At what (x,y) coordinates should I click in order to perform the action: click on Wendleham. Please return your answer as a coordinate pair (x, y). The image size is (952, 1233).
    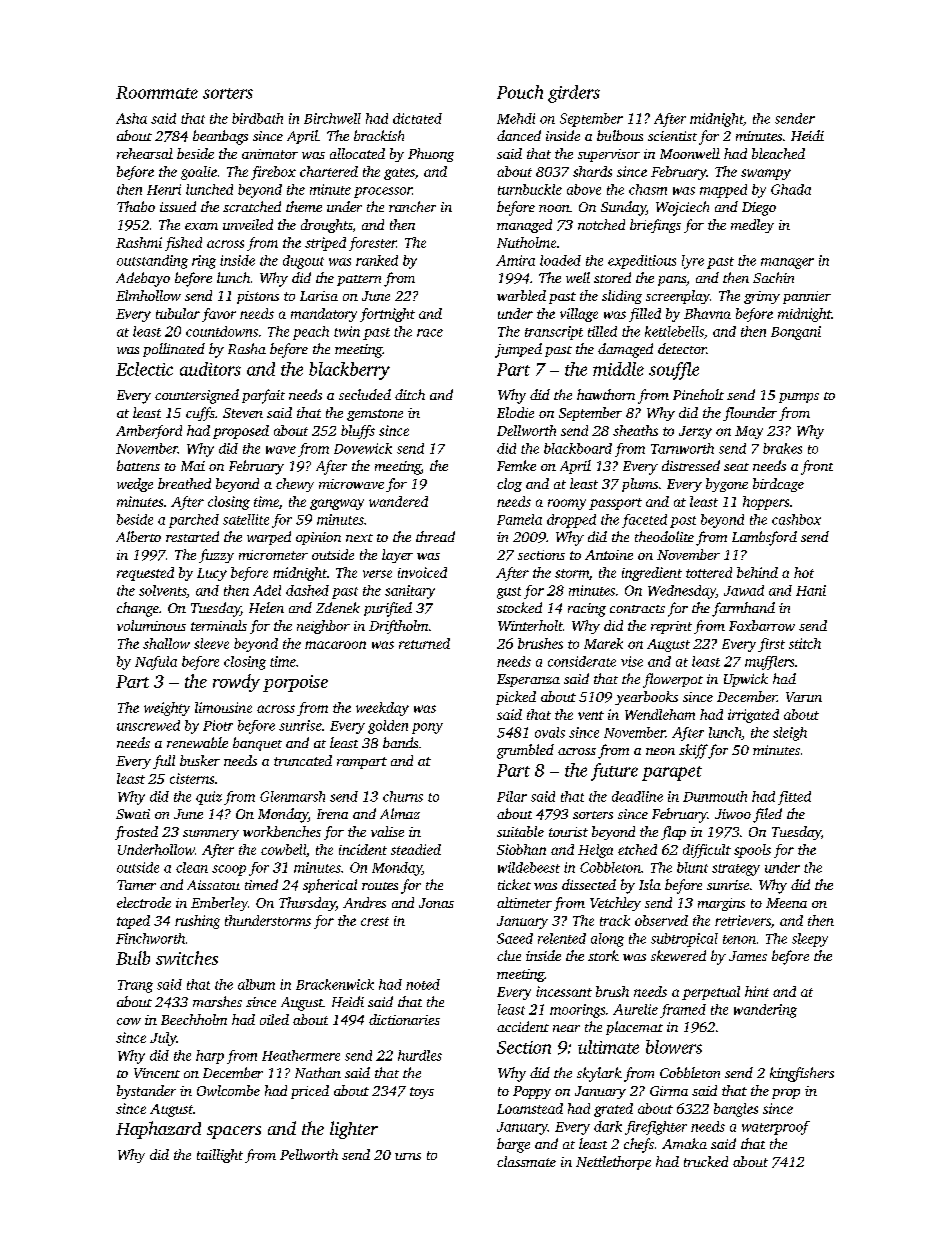
    Looking at the image, I should click on (660, 714).
